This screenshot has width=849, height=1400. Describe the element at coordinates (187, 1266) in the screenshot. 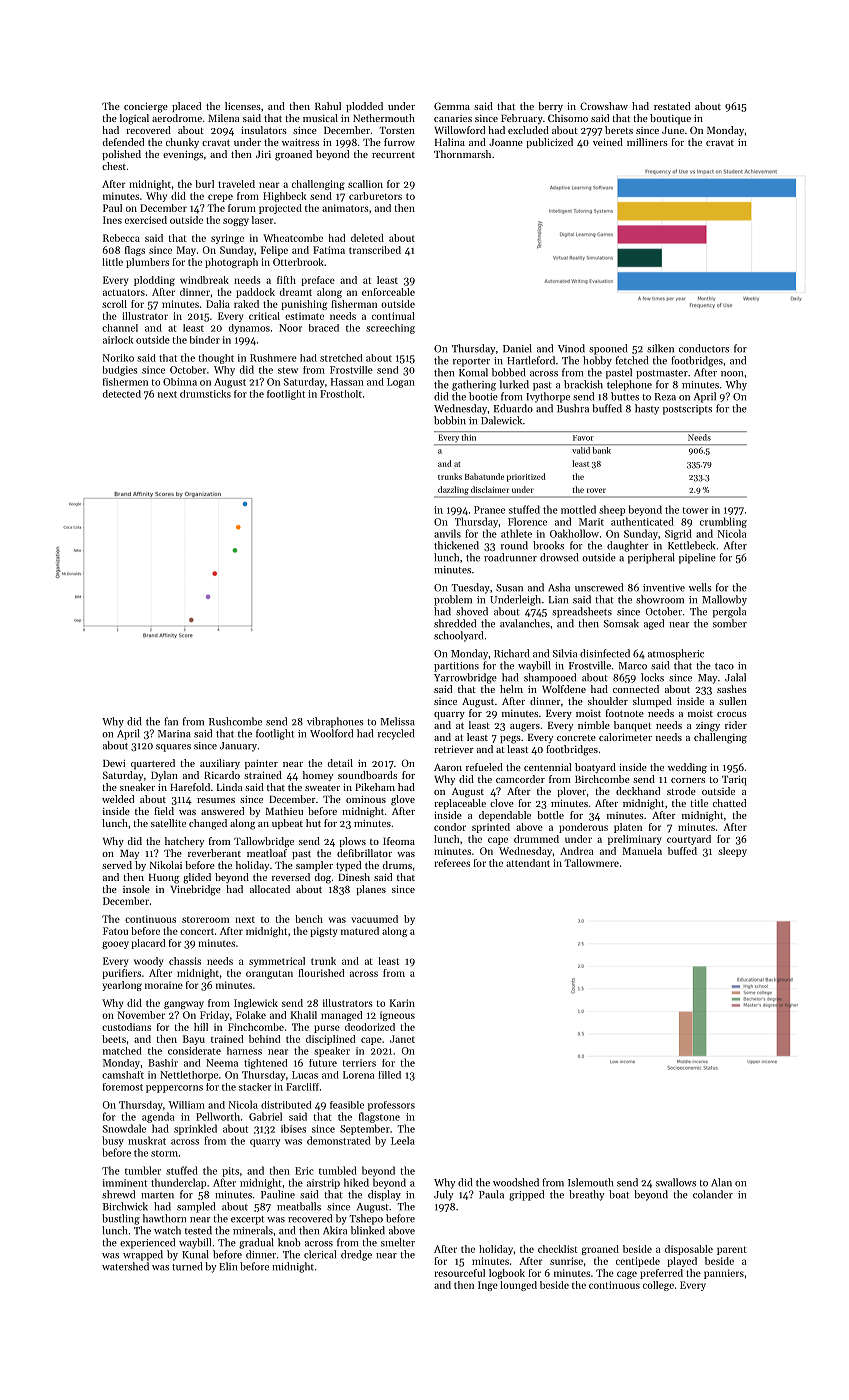

I see `turned` at that location.
